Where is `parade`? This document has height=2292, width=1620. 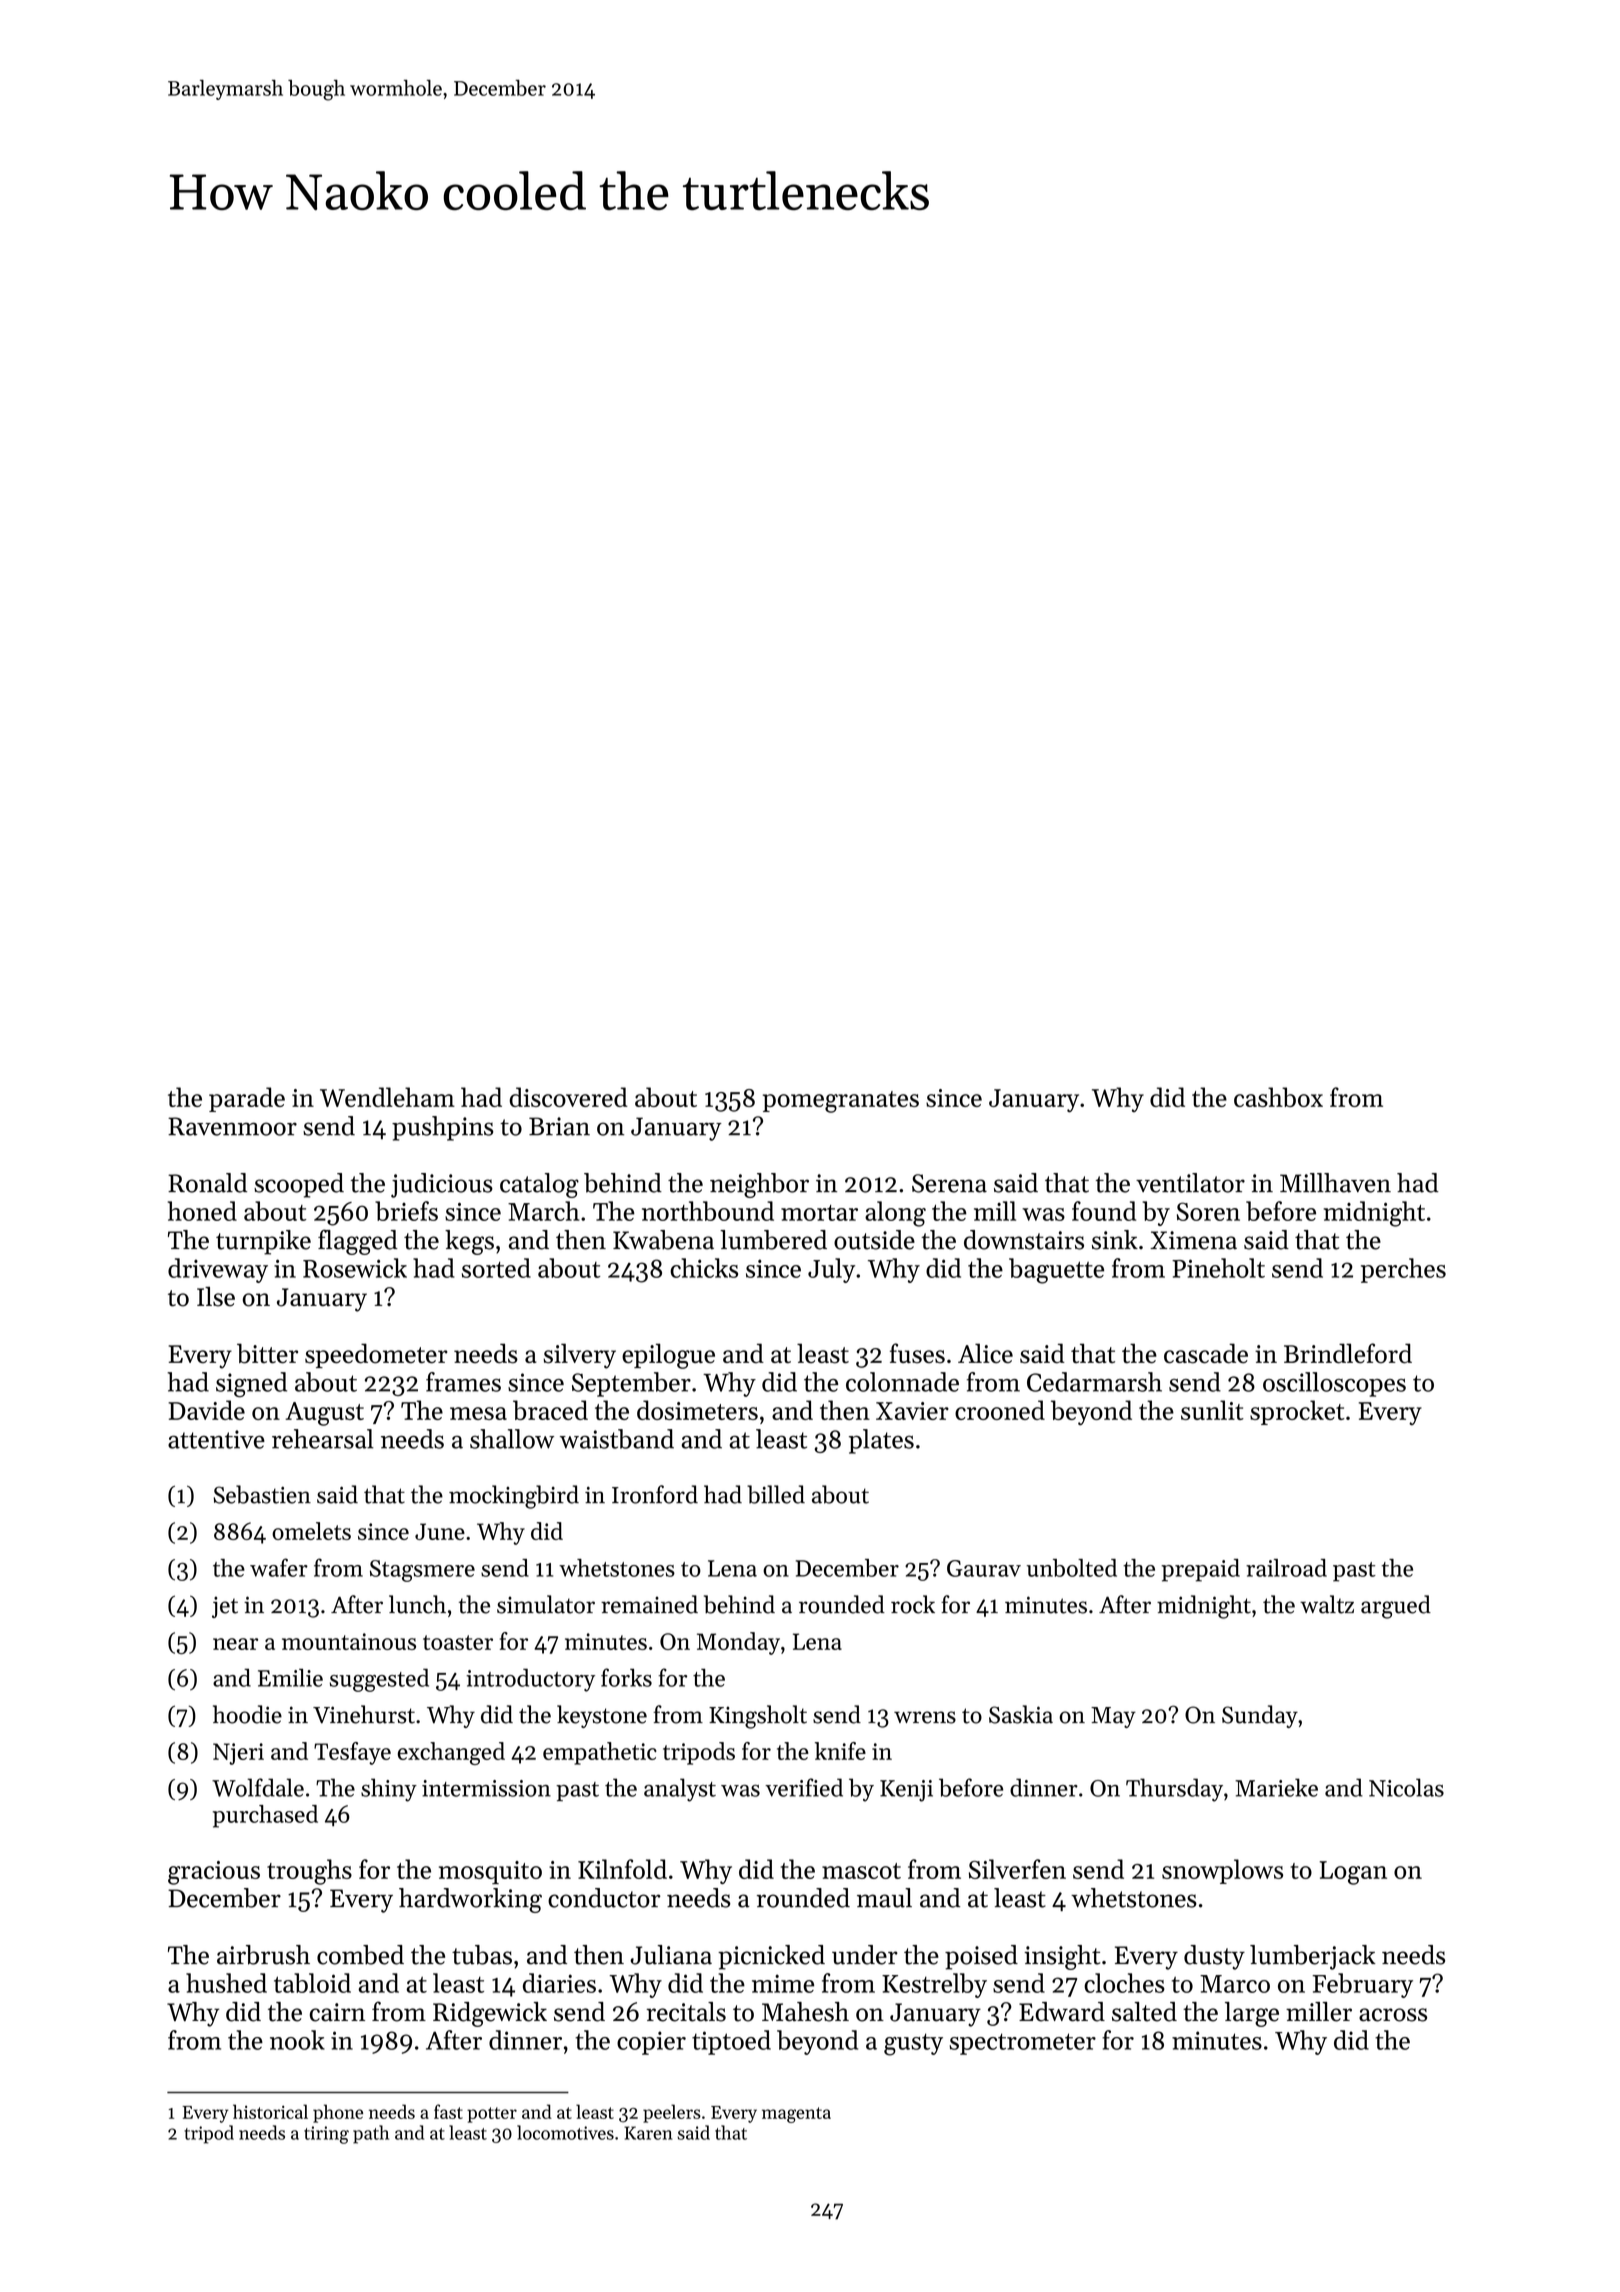
parade is located at coordinates (247, 1099).
